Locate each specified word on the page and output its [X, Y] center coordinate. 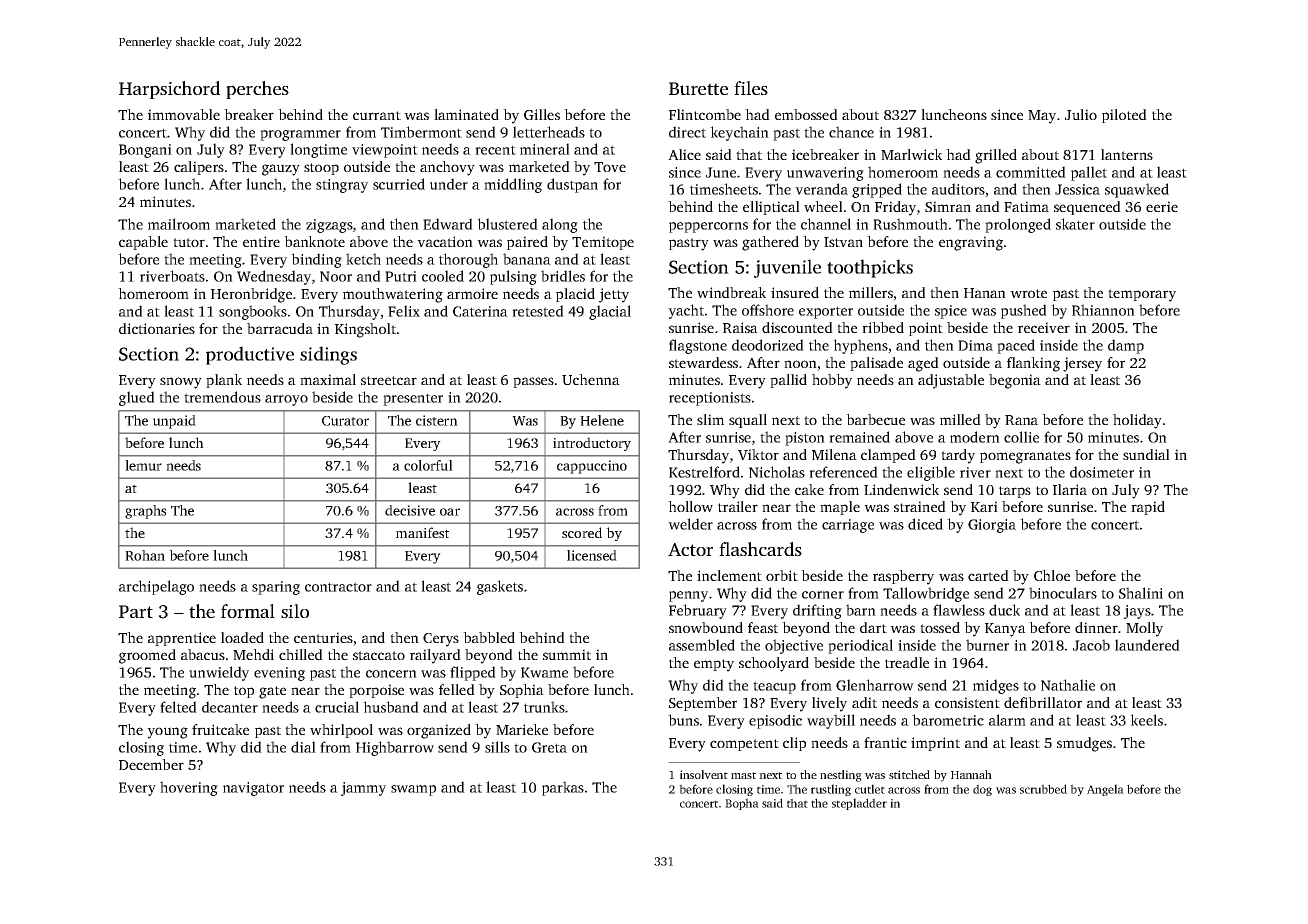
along [560, 225]
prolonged [1018, 225]
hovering [189, 788]
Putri [401, 276]
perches [257, 90]
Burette [698, 88]
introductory [592, 444]
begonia [1015, 381]
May [1042, 117]
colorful [428, 465]
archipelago [156, 587]
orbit [782, 575]
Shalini [1141, 593]
